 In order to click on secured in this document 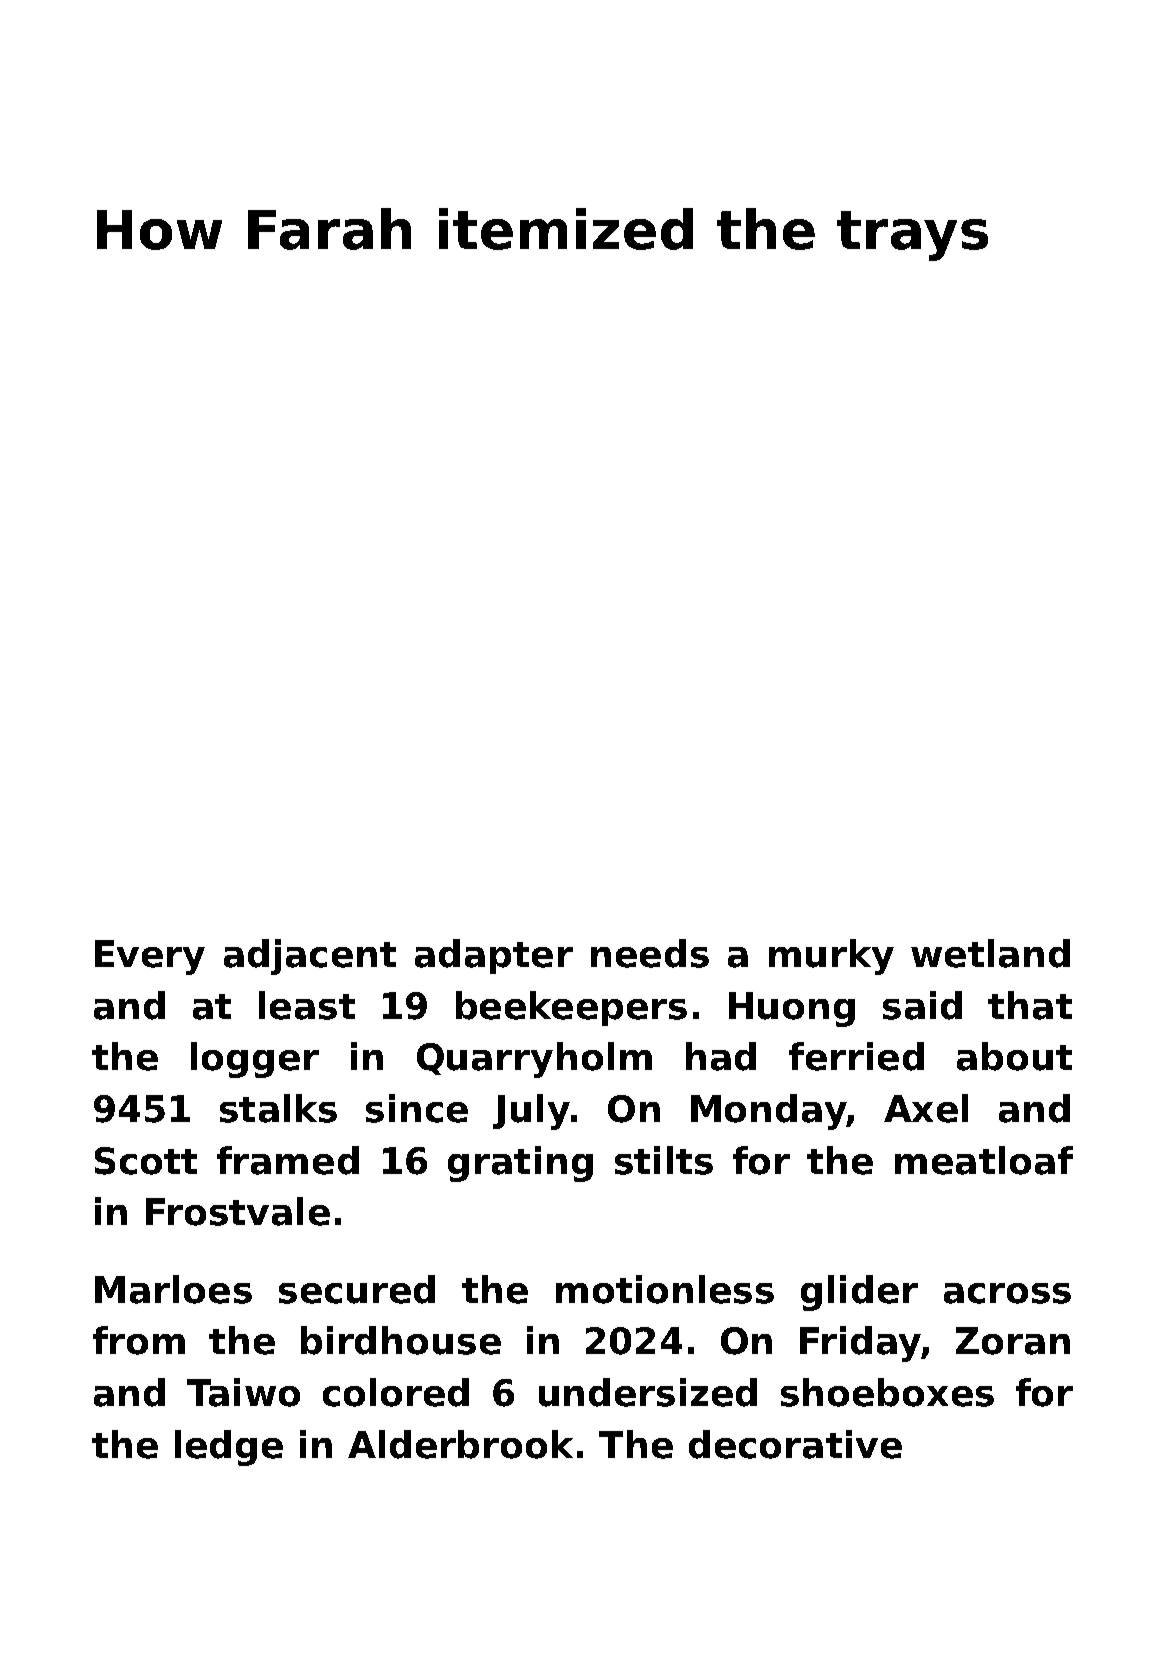, I will do `click(357, 1289)`.
